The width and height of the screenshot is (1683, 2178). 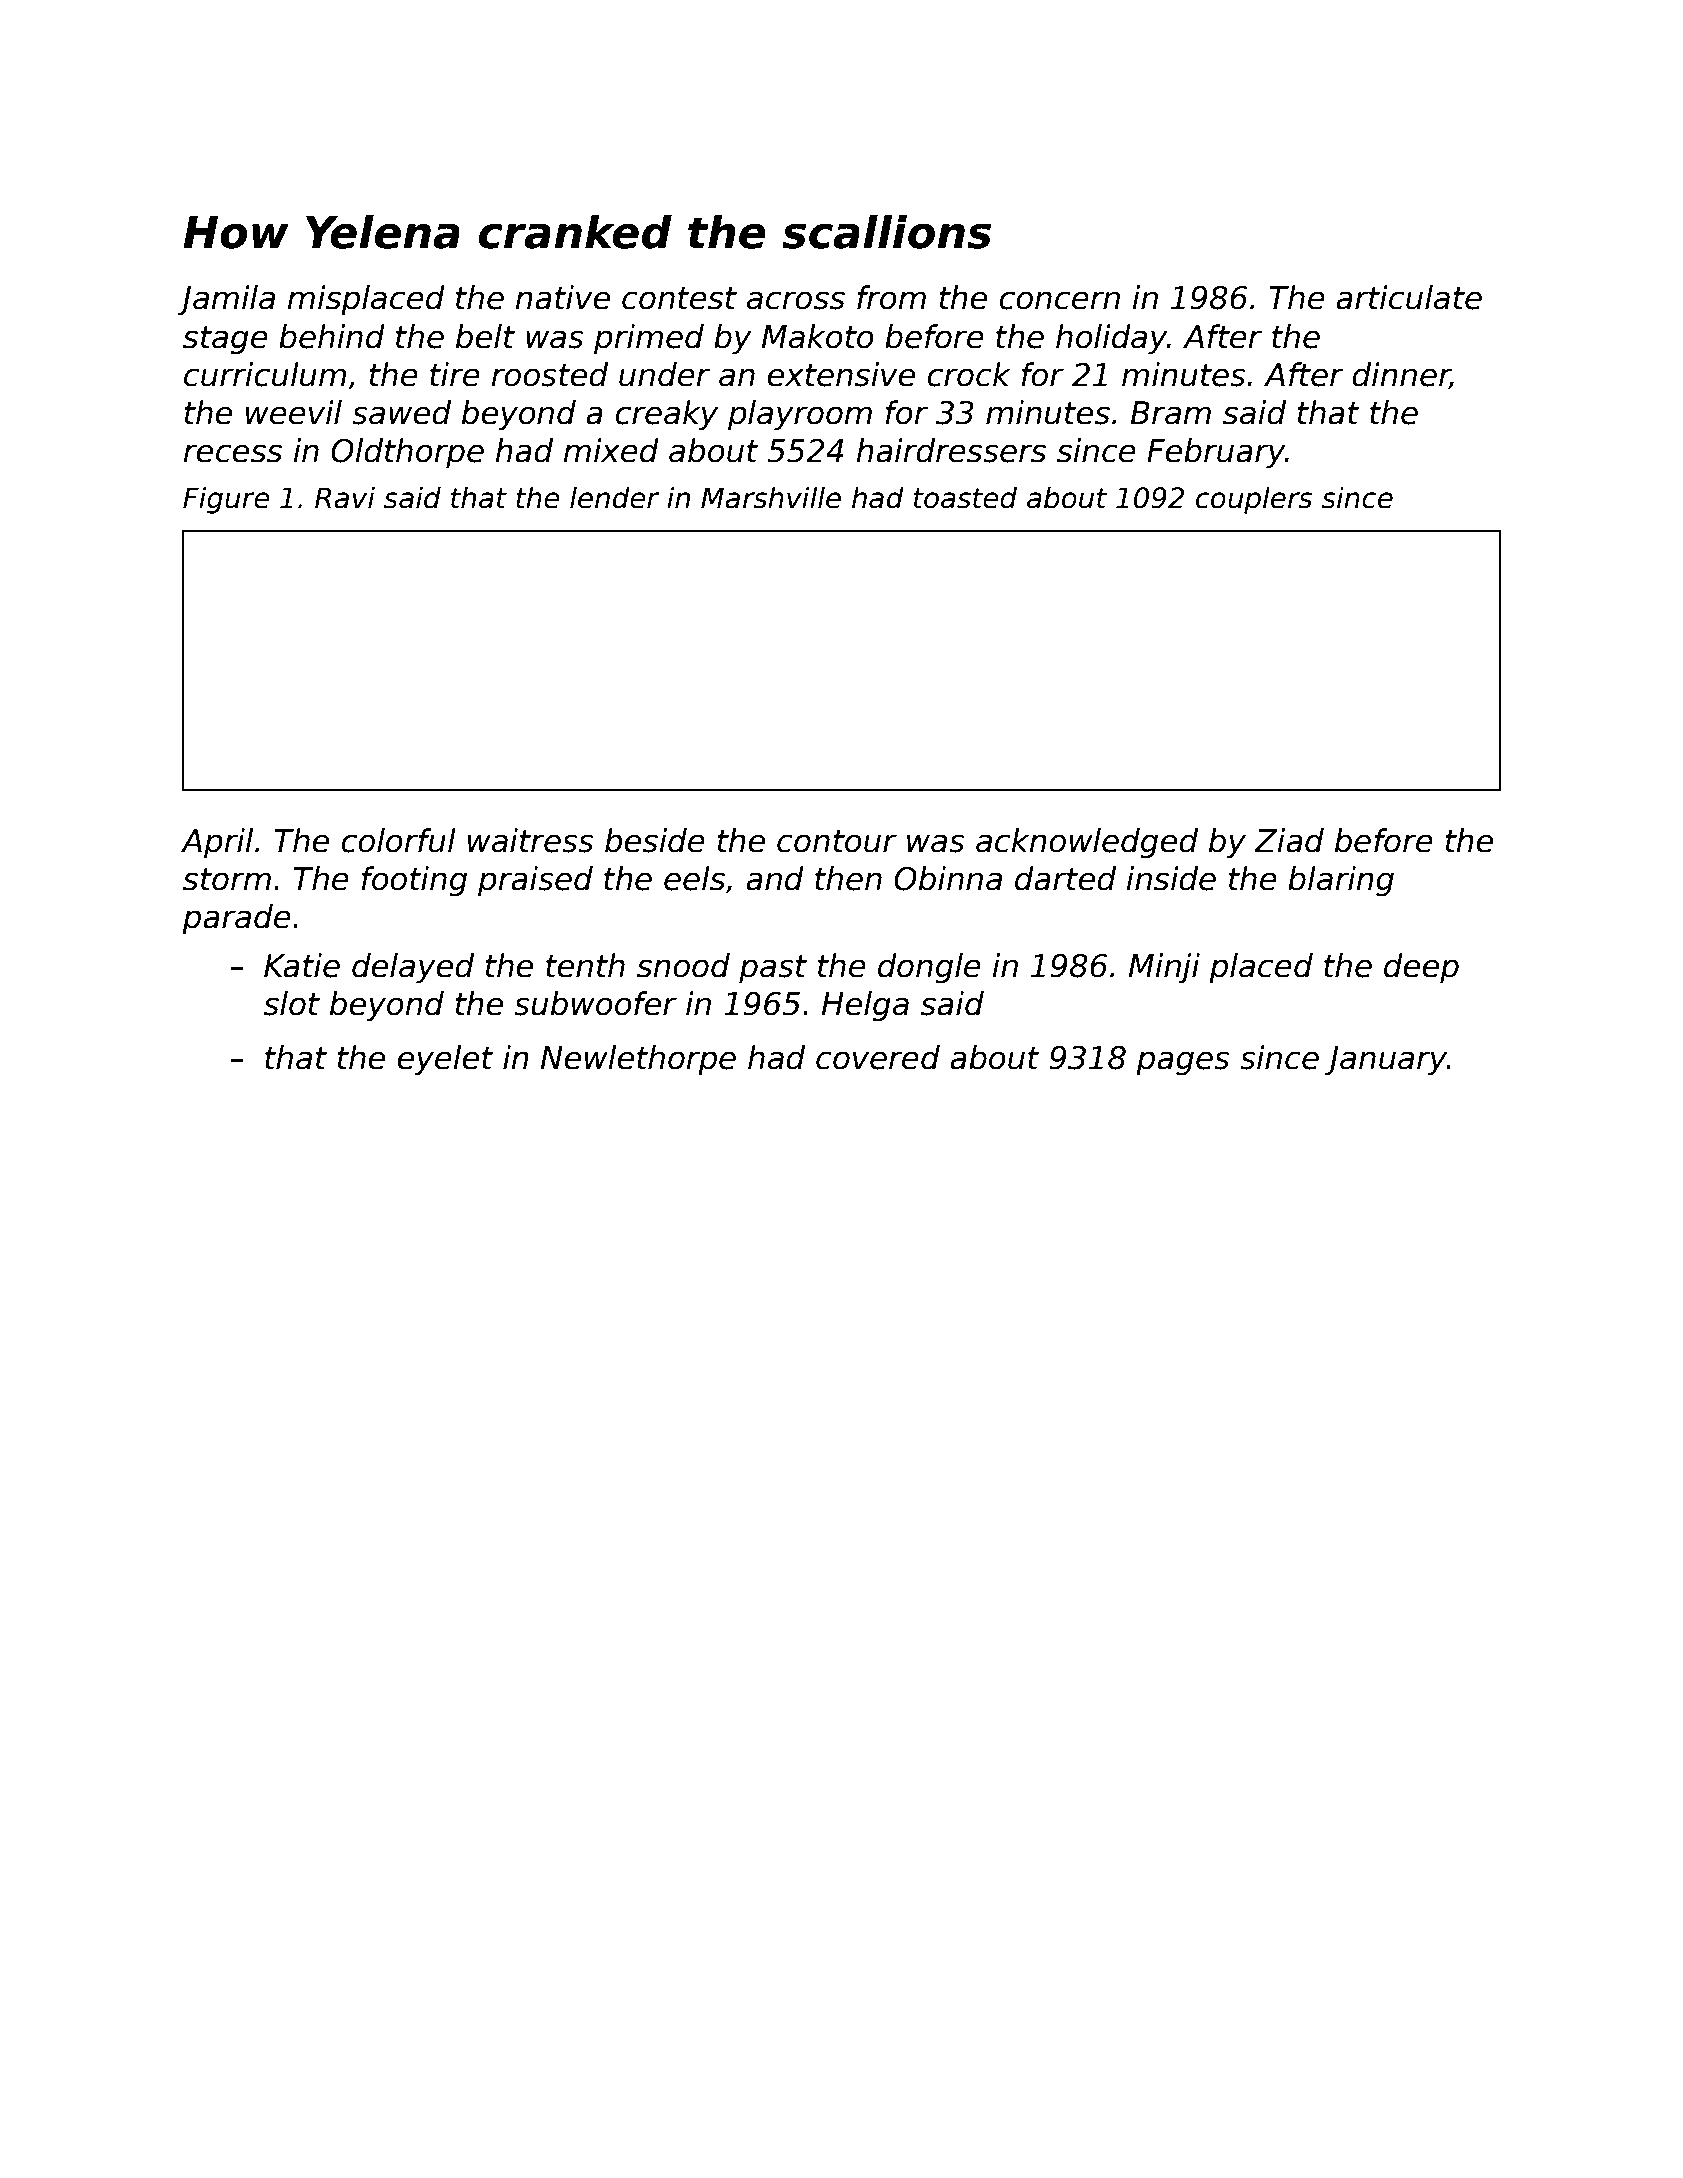 I want to click on Ziad, so click(x=1289, y=840).
